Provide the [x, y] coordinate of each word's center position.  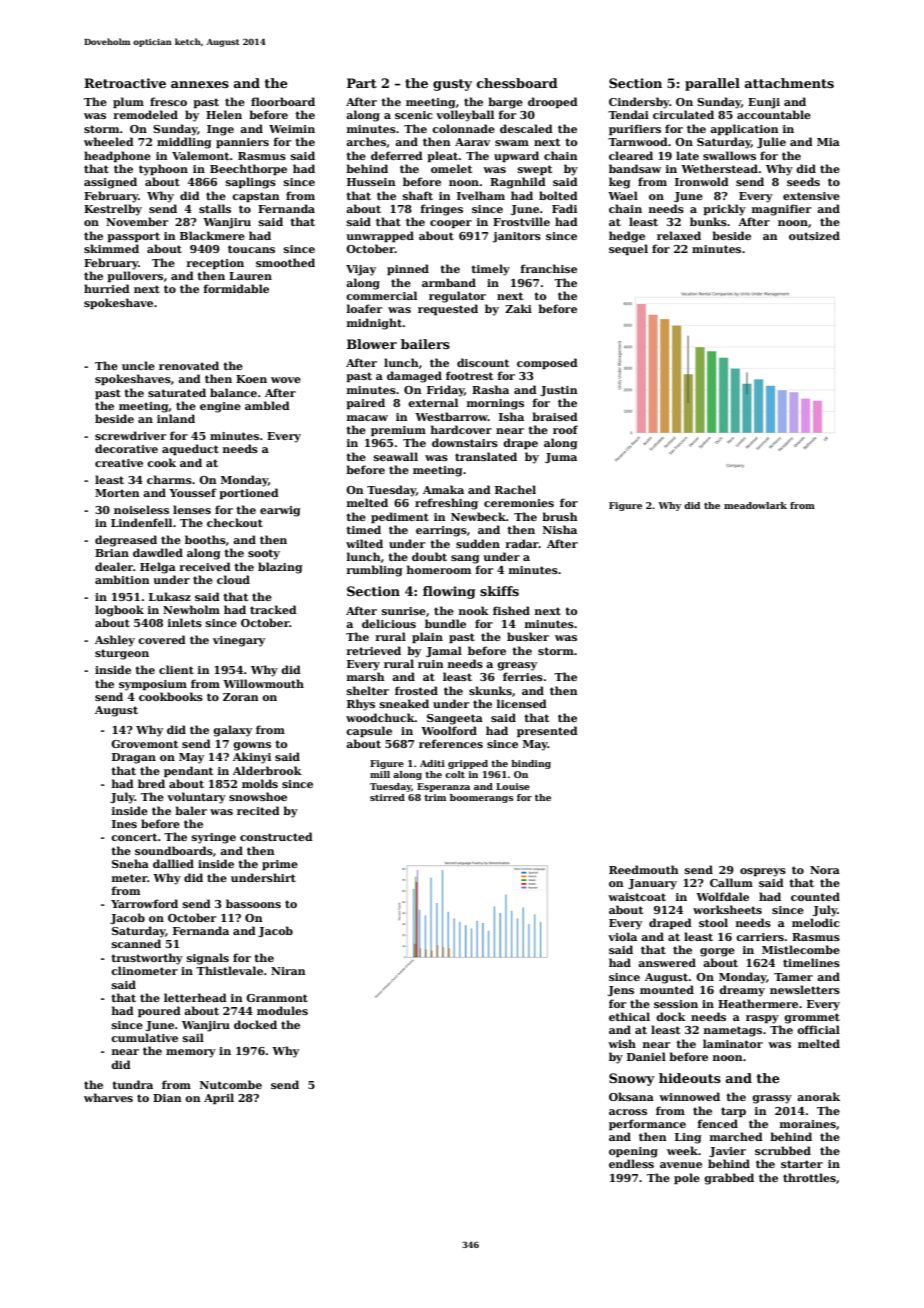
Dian [167, 1098]
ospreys [763, 872]
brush [560, 516]
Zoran [241, 697]
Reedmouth [644, 869]
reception [215, 264]
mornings [495, 404]
